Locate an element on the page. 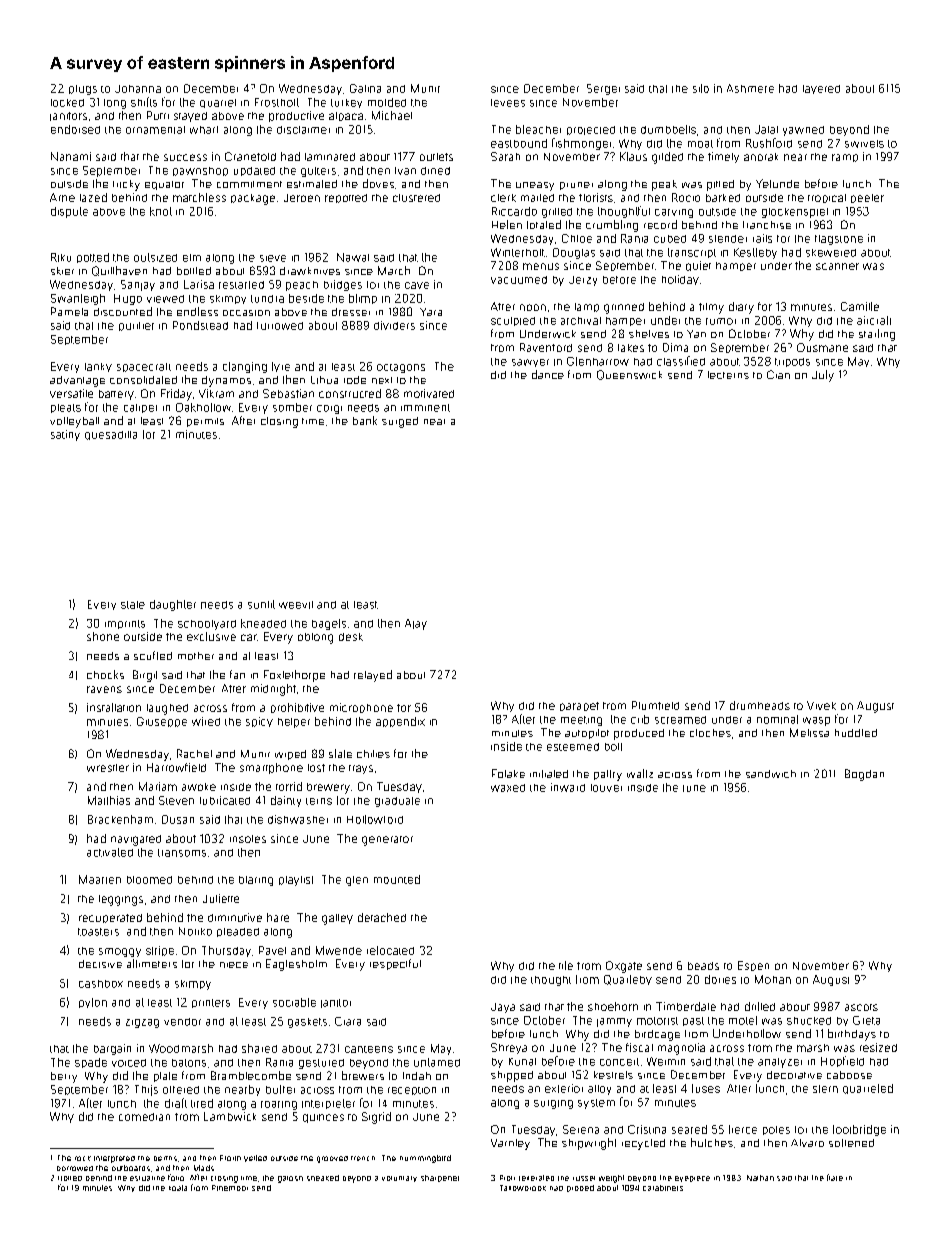 This document has height=1233, width=952. fan is located at coordinates (237, 674).
